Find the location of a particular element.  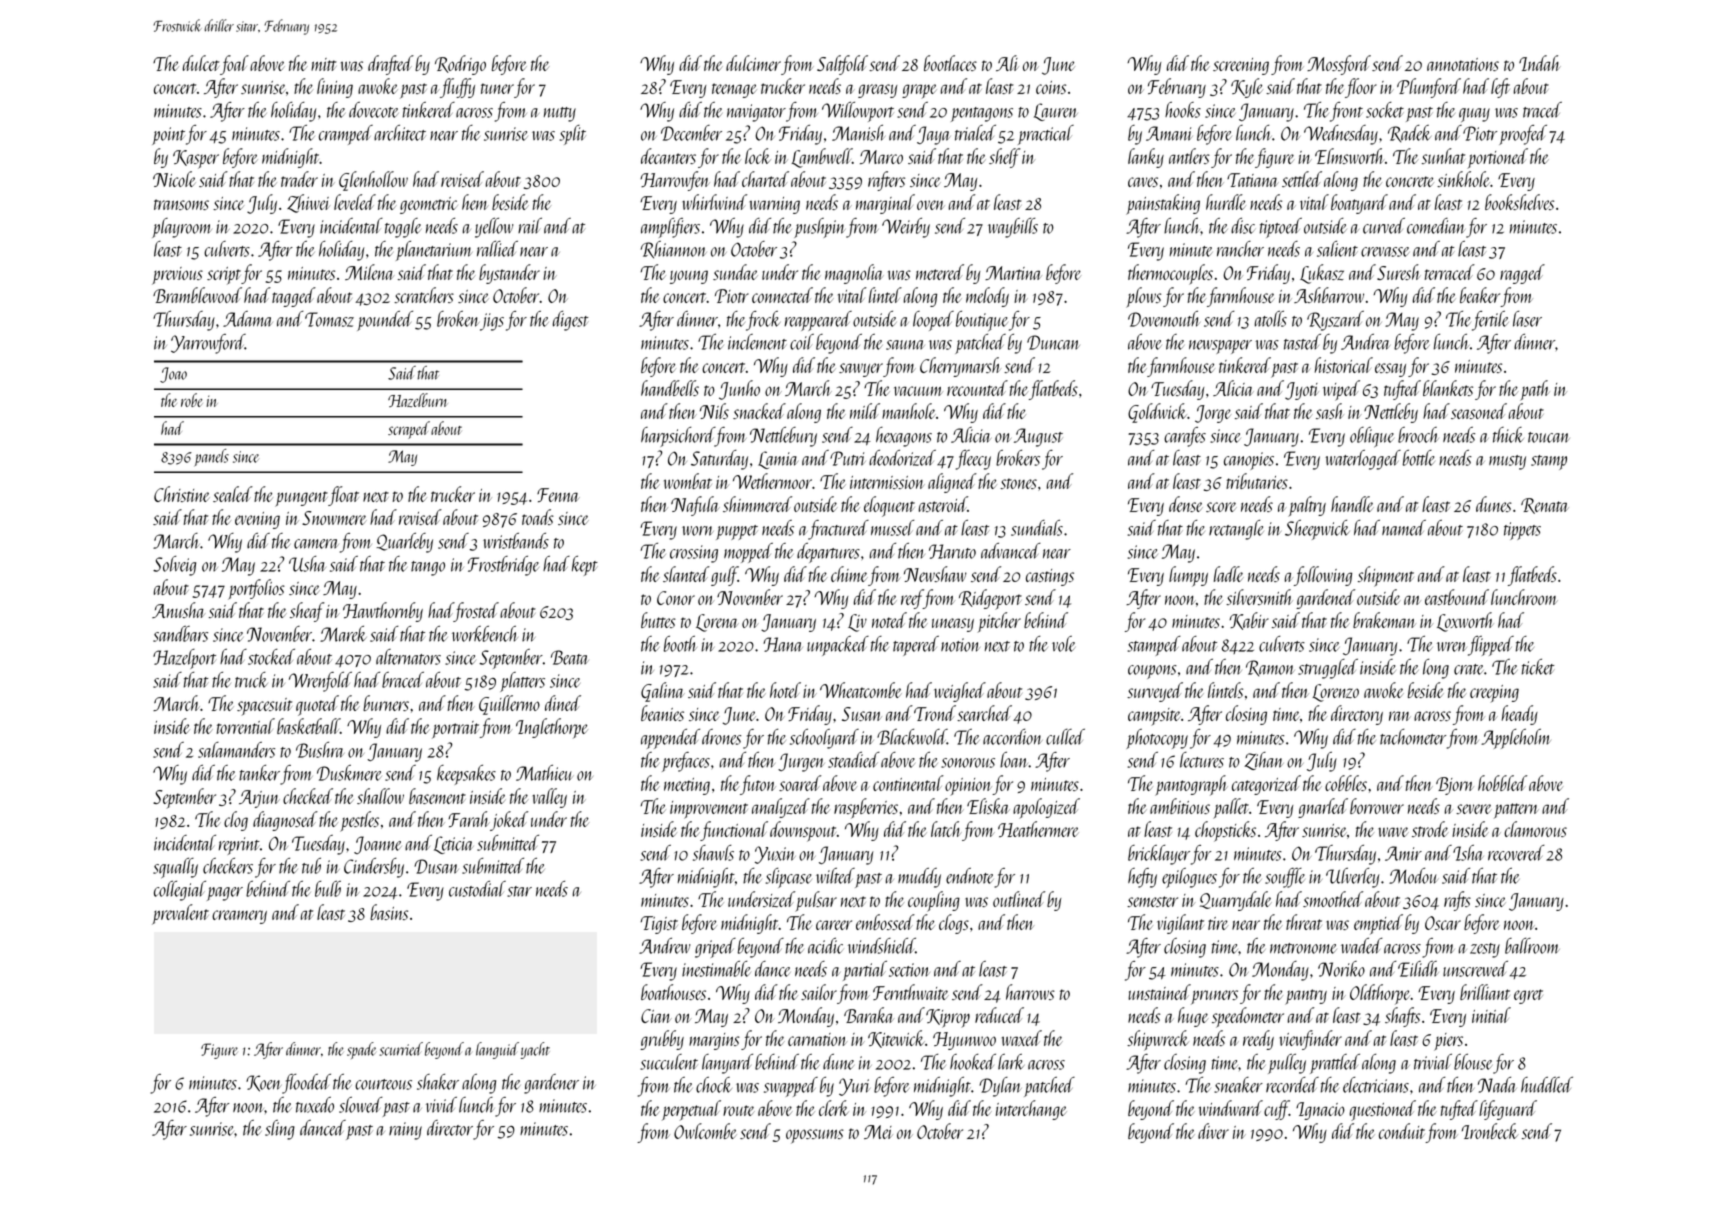

rainy is located at coordinates (405, 1131).
